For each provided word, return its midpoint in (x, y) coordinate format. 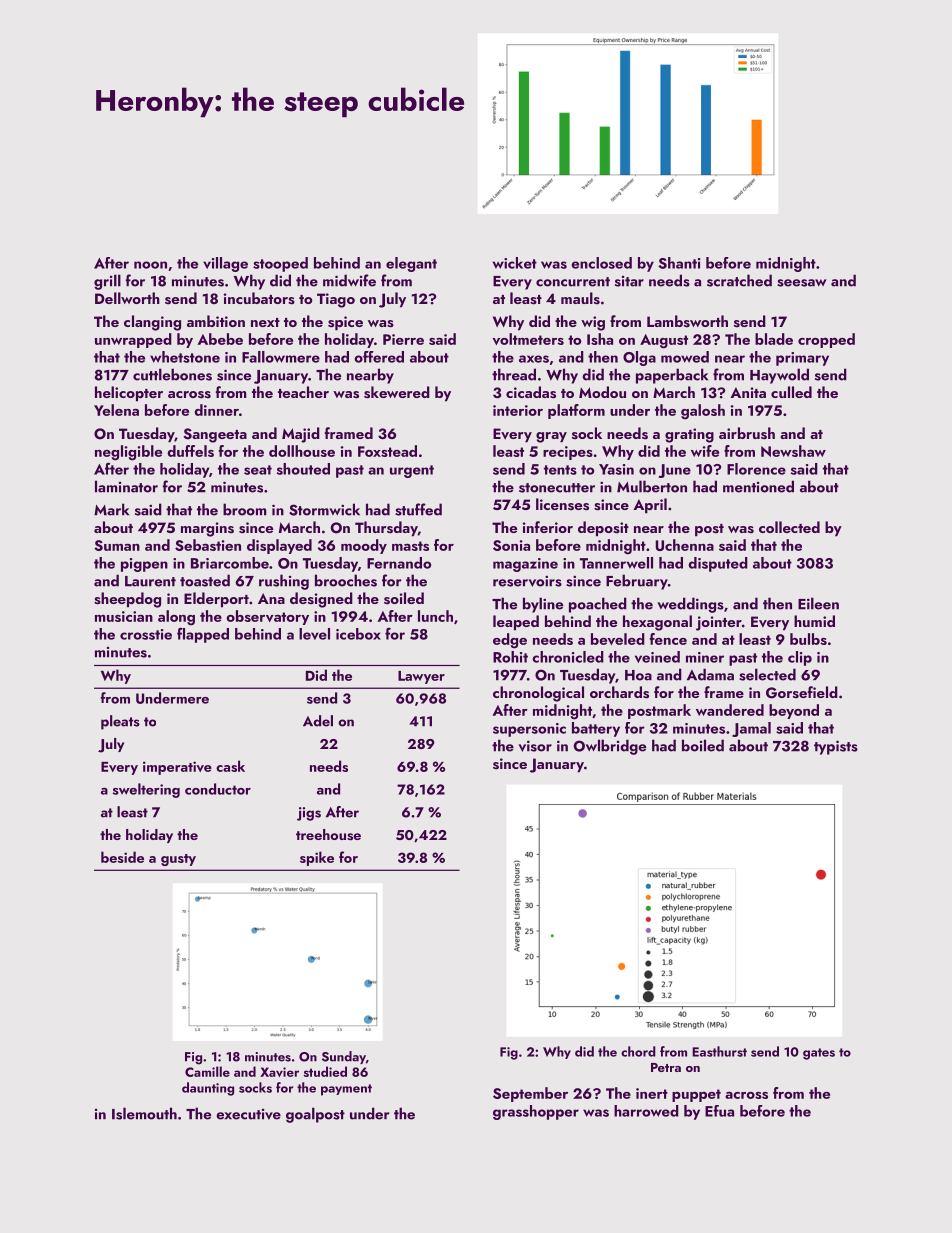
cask (230, 766)
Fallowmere (281, 357)
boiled (703, 745)
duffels (190, 451)
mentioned (758, 486)
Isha (600, 339)
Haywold (779, 376)
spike (317, 858)
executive (248, 1114)
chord (638, 1051)
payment (346, 1090)
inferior (548, 527)
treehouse (328, 835)
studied (325, 1071)
